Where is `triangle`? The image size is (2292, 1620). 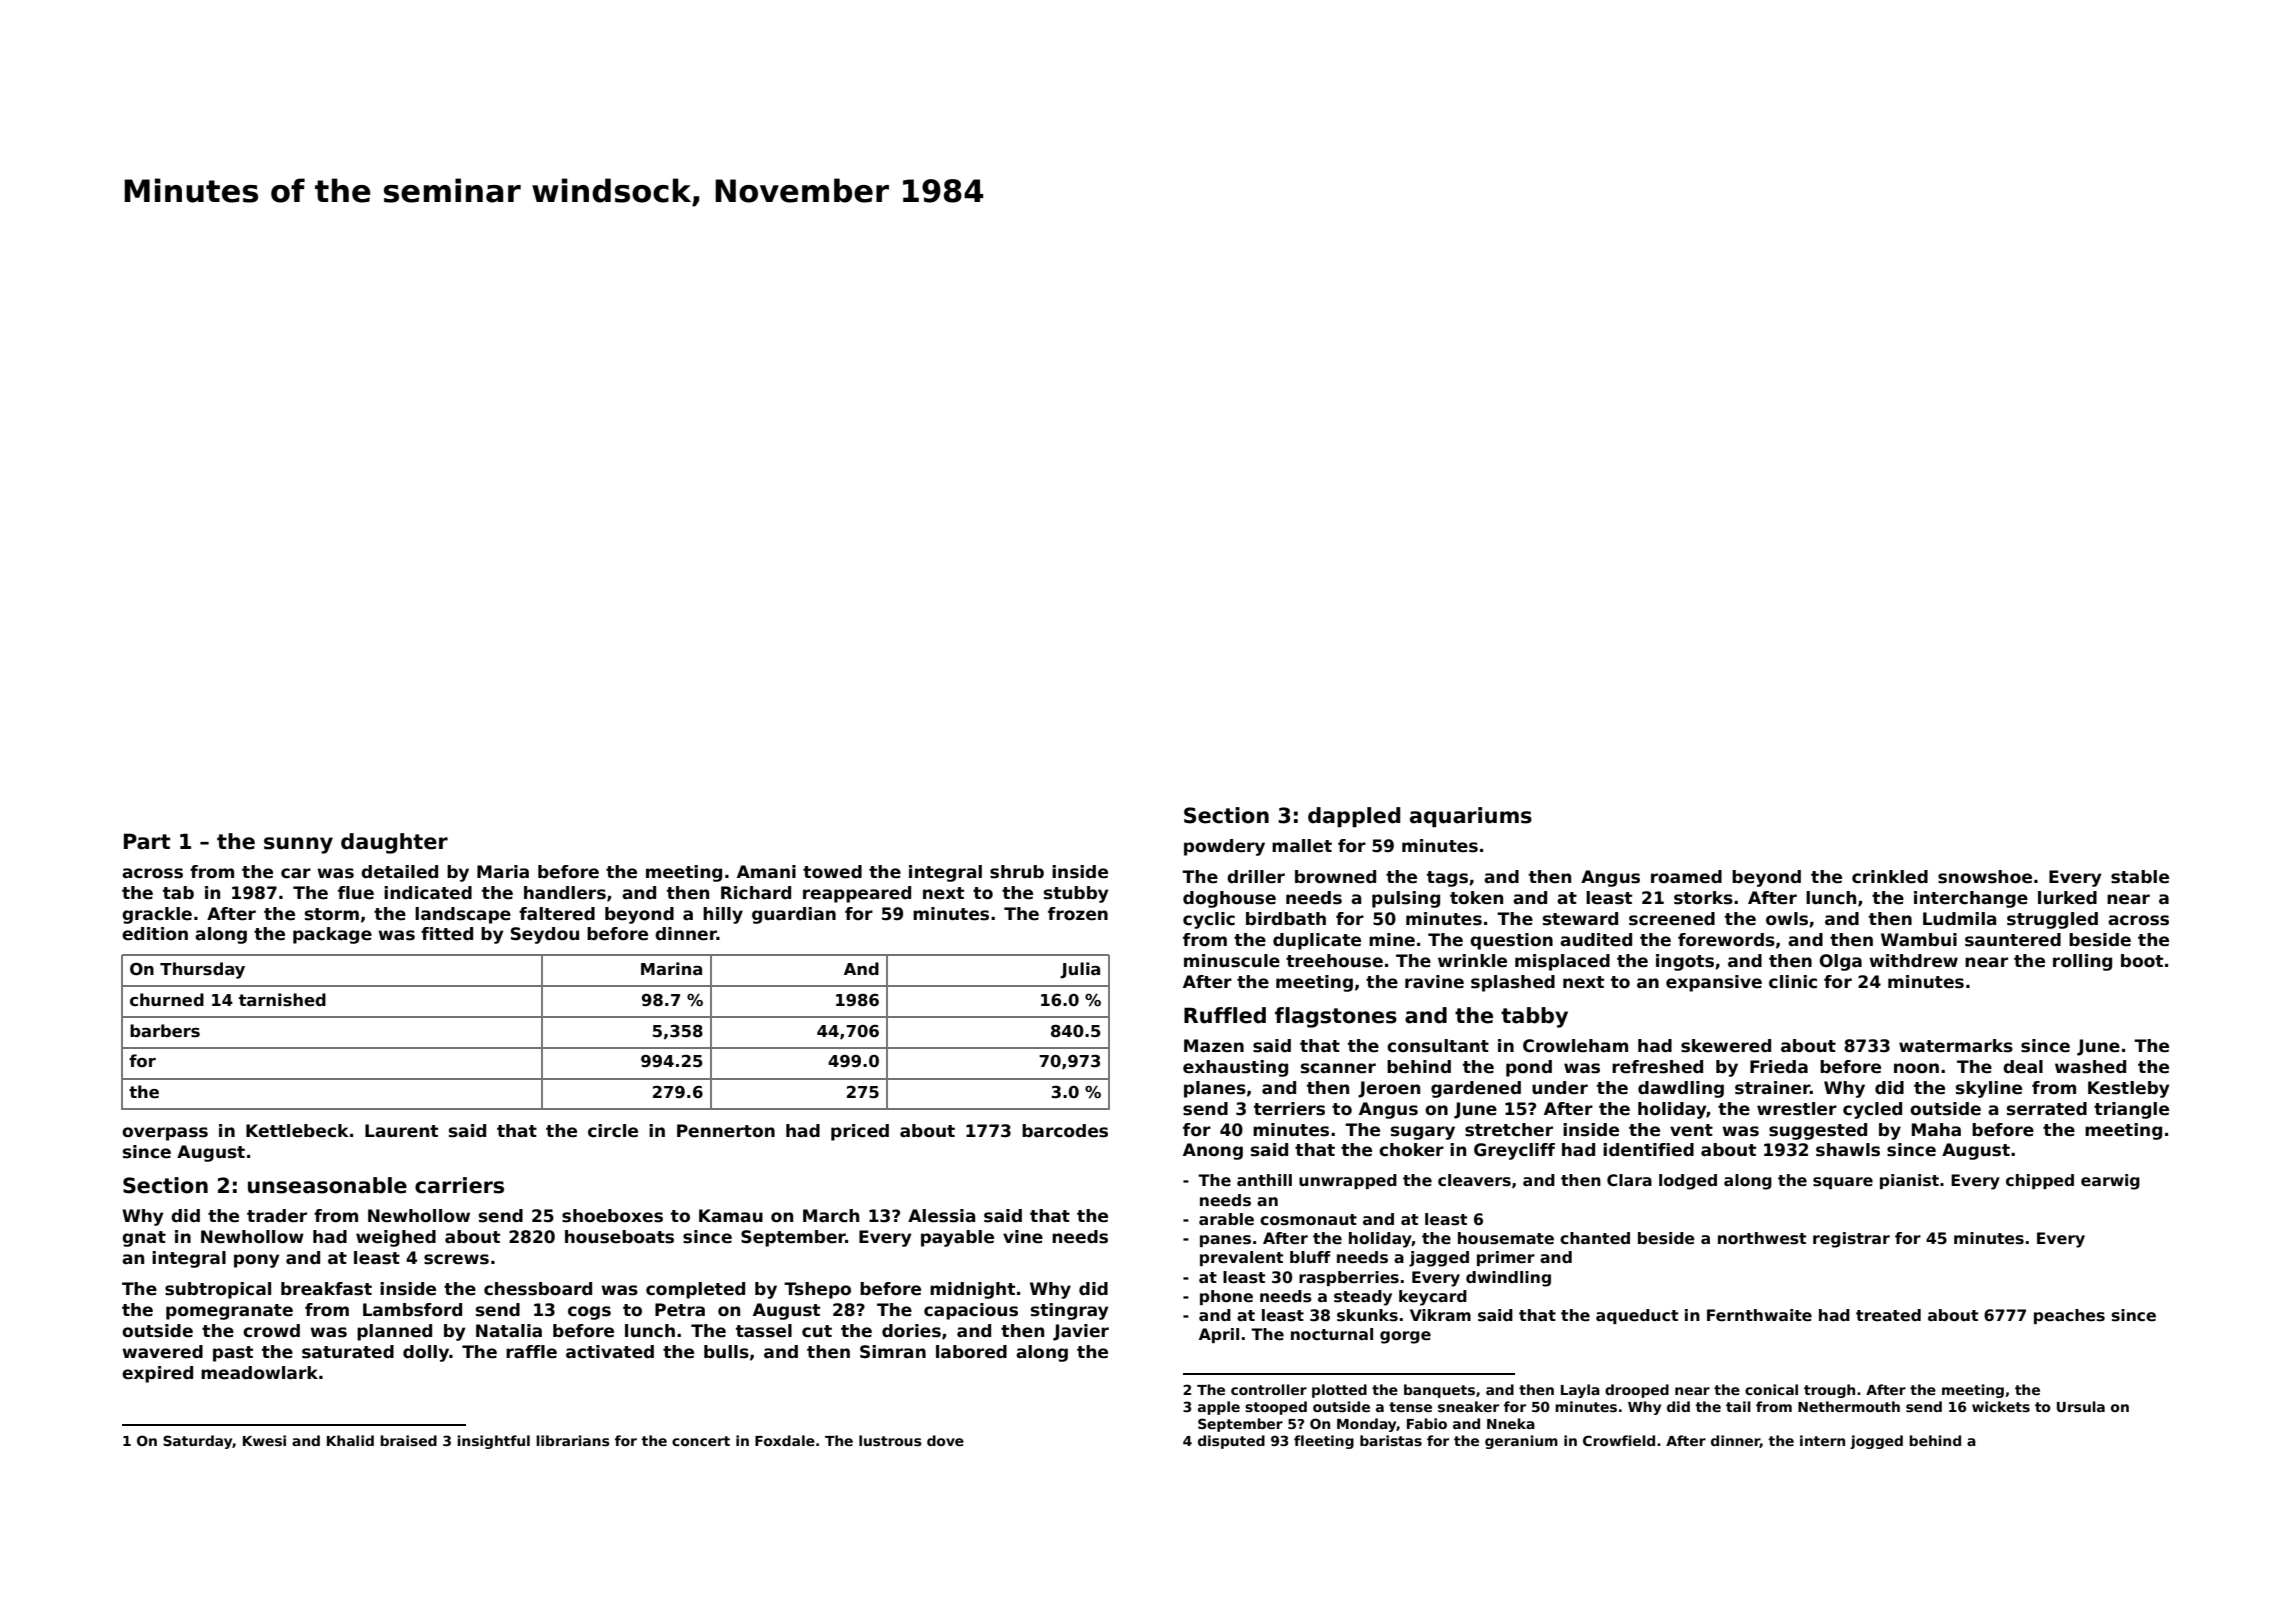
triangle is located at coordinates (2131, 1110).
